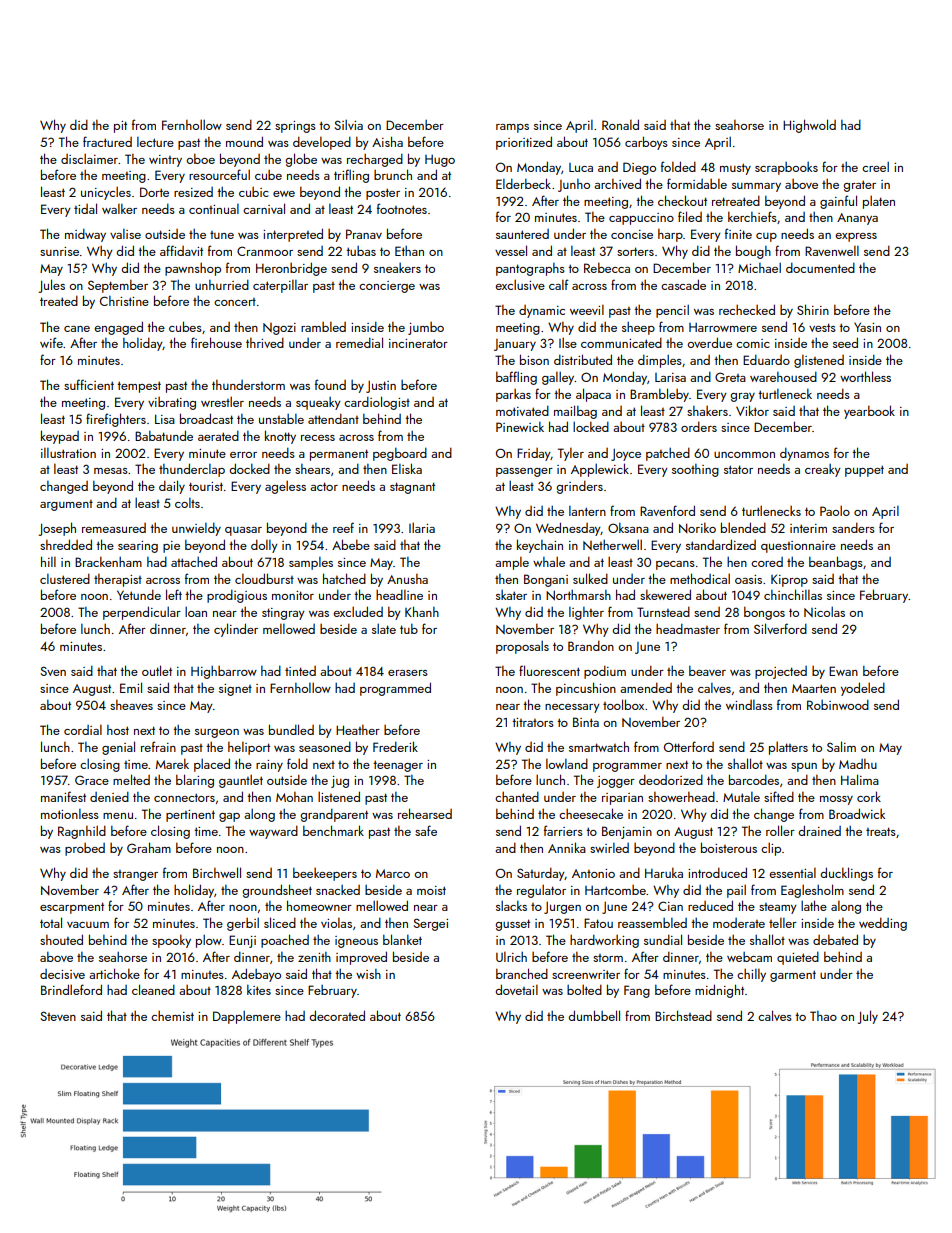 The width and height of the page is (952, 1233). Describe the element at coordinates (398, 766) in the page. I see `teenager` at that location.
